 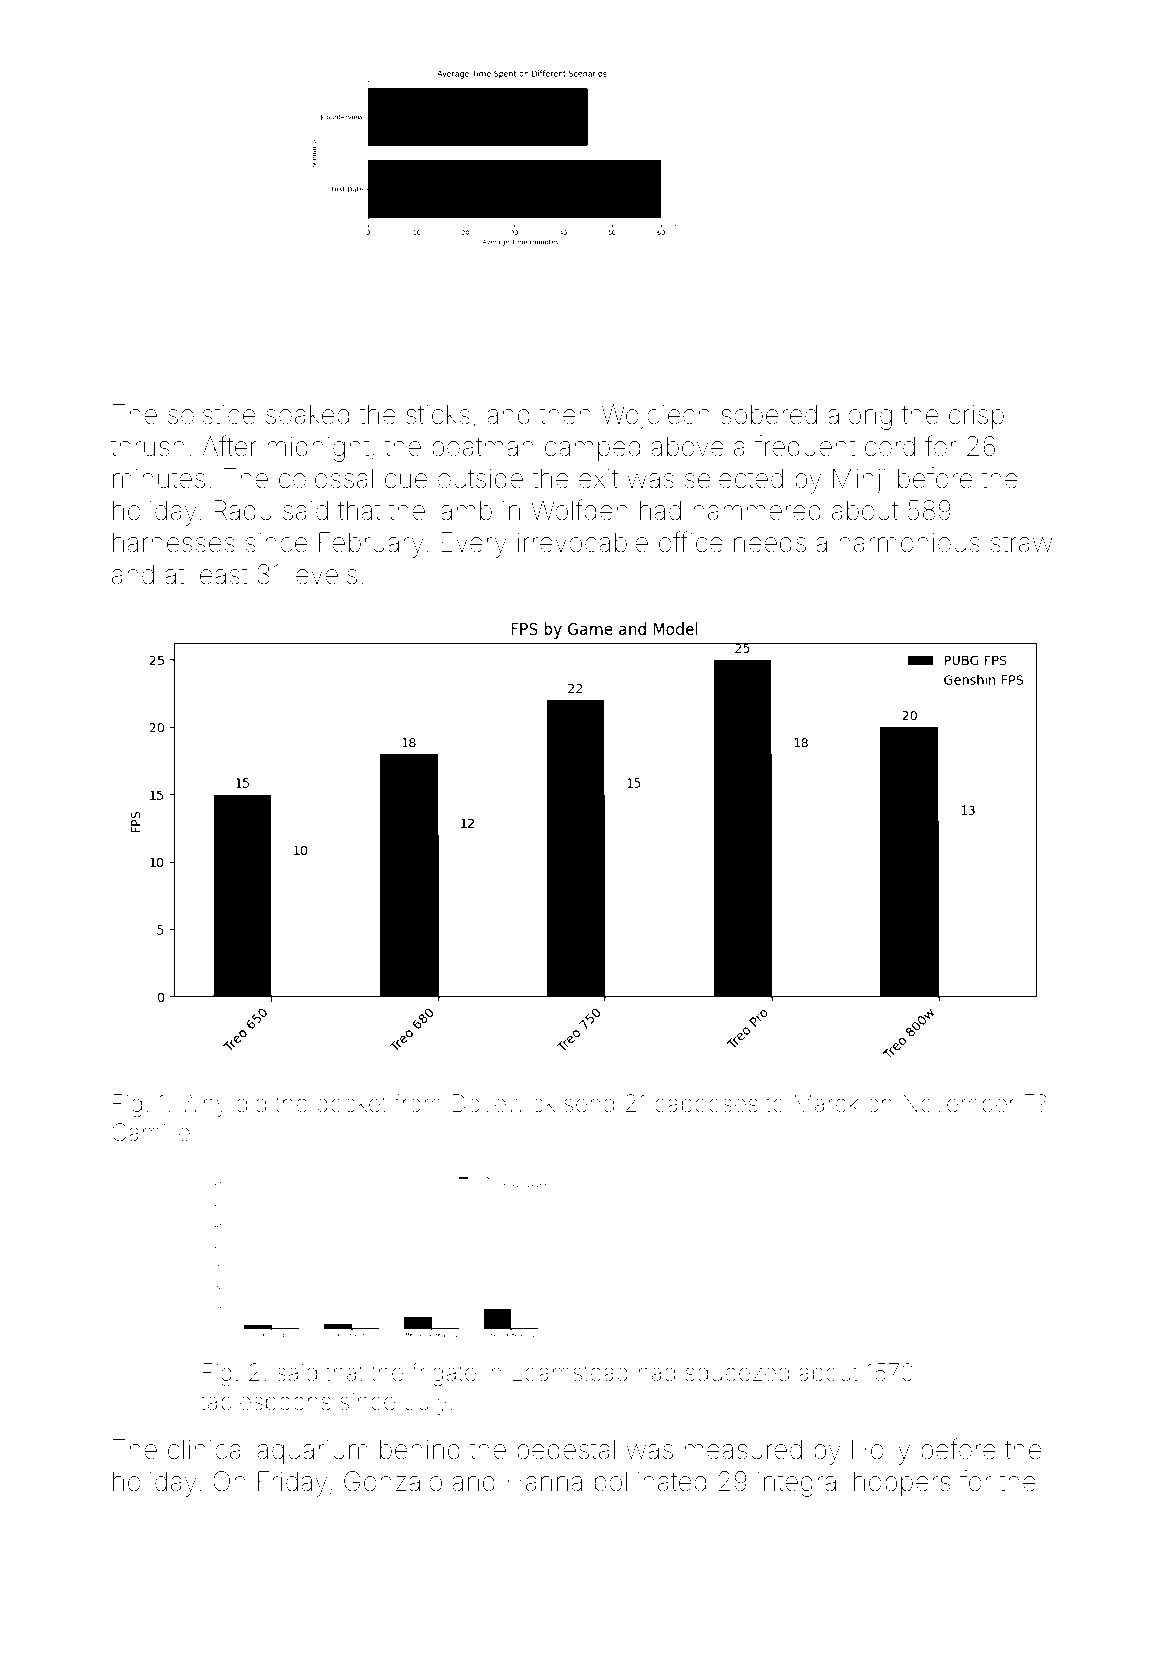 I want to click on docket, so click(x=352, y=1104).
